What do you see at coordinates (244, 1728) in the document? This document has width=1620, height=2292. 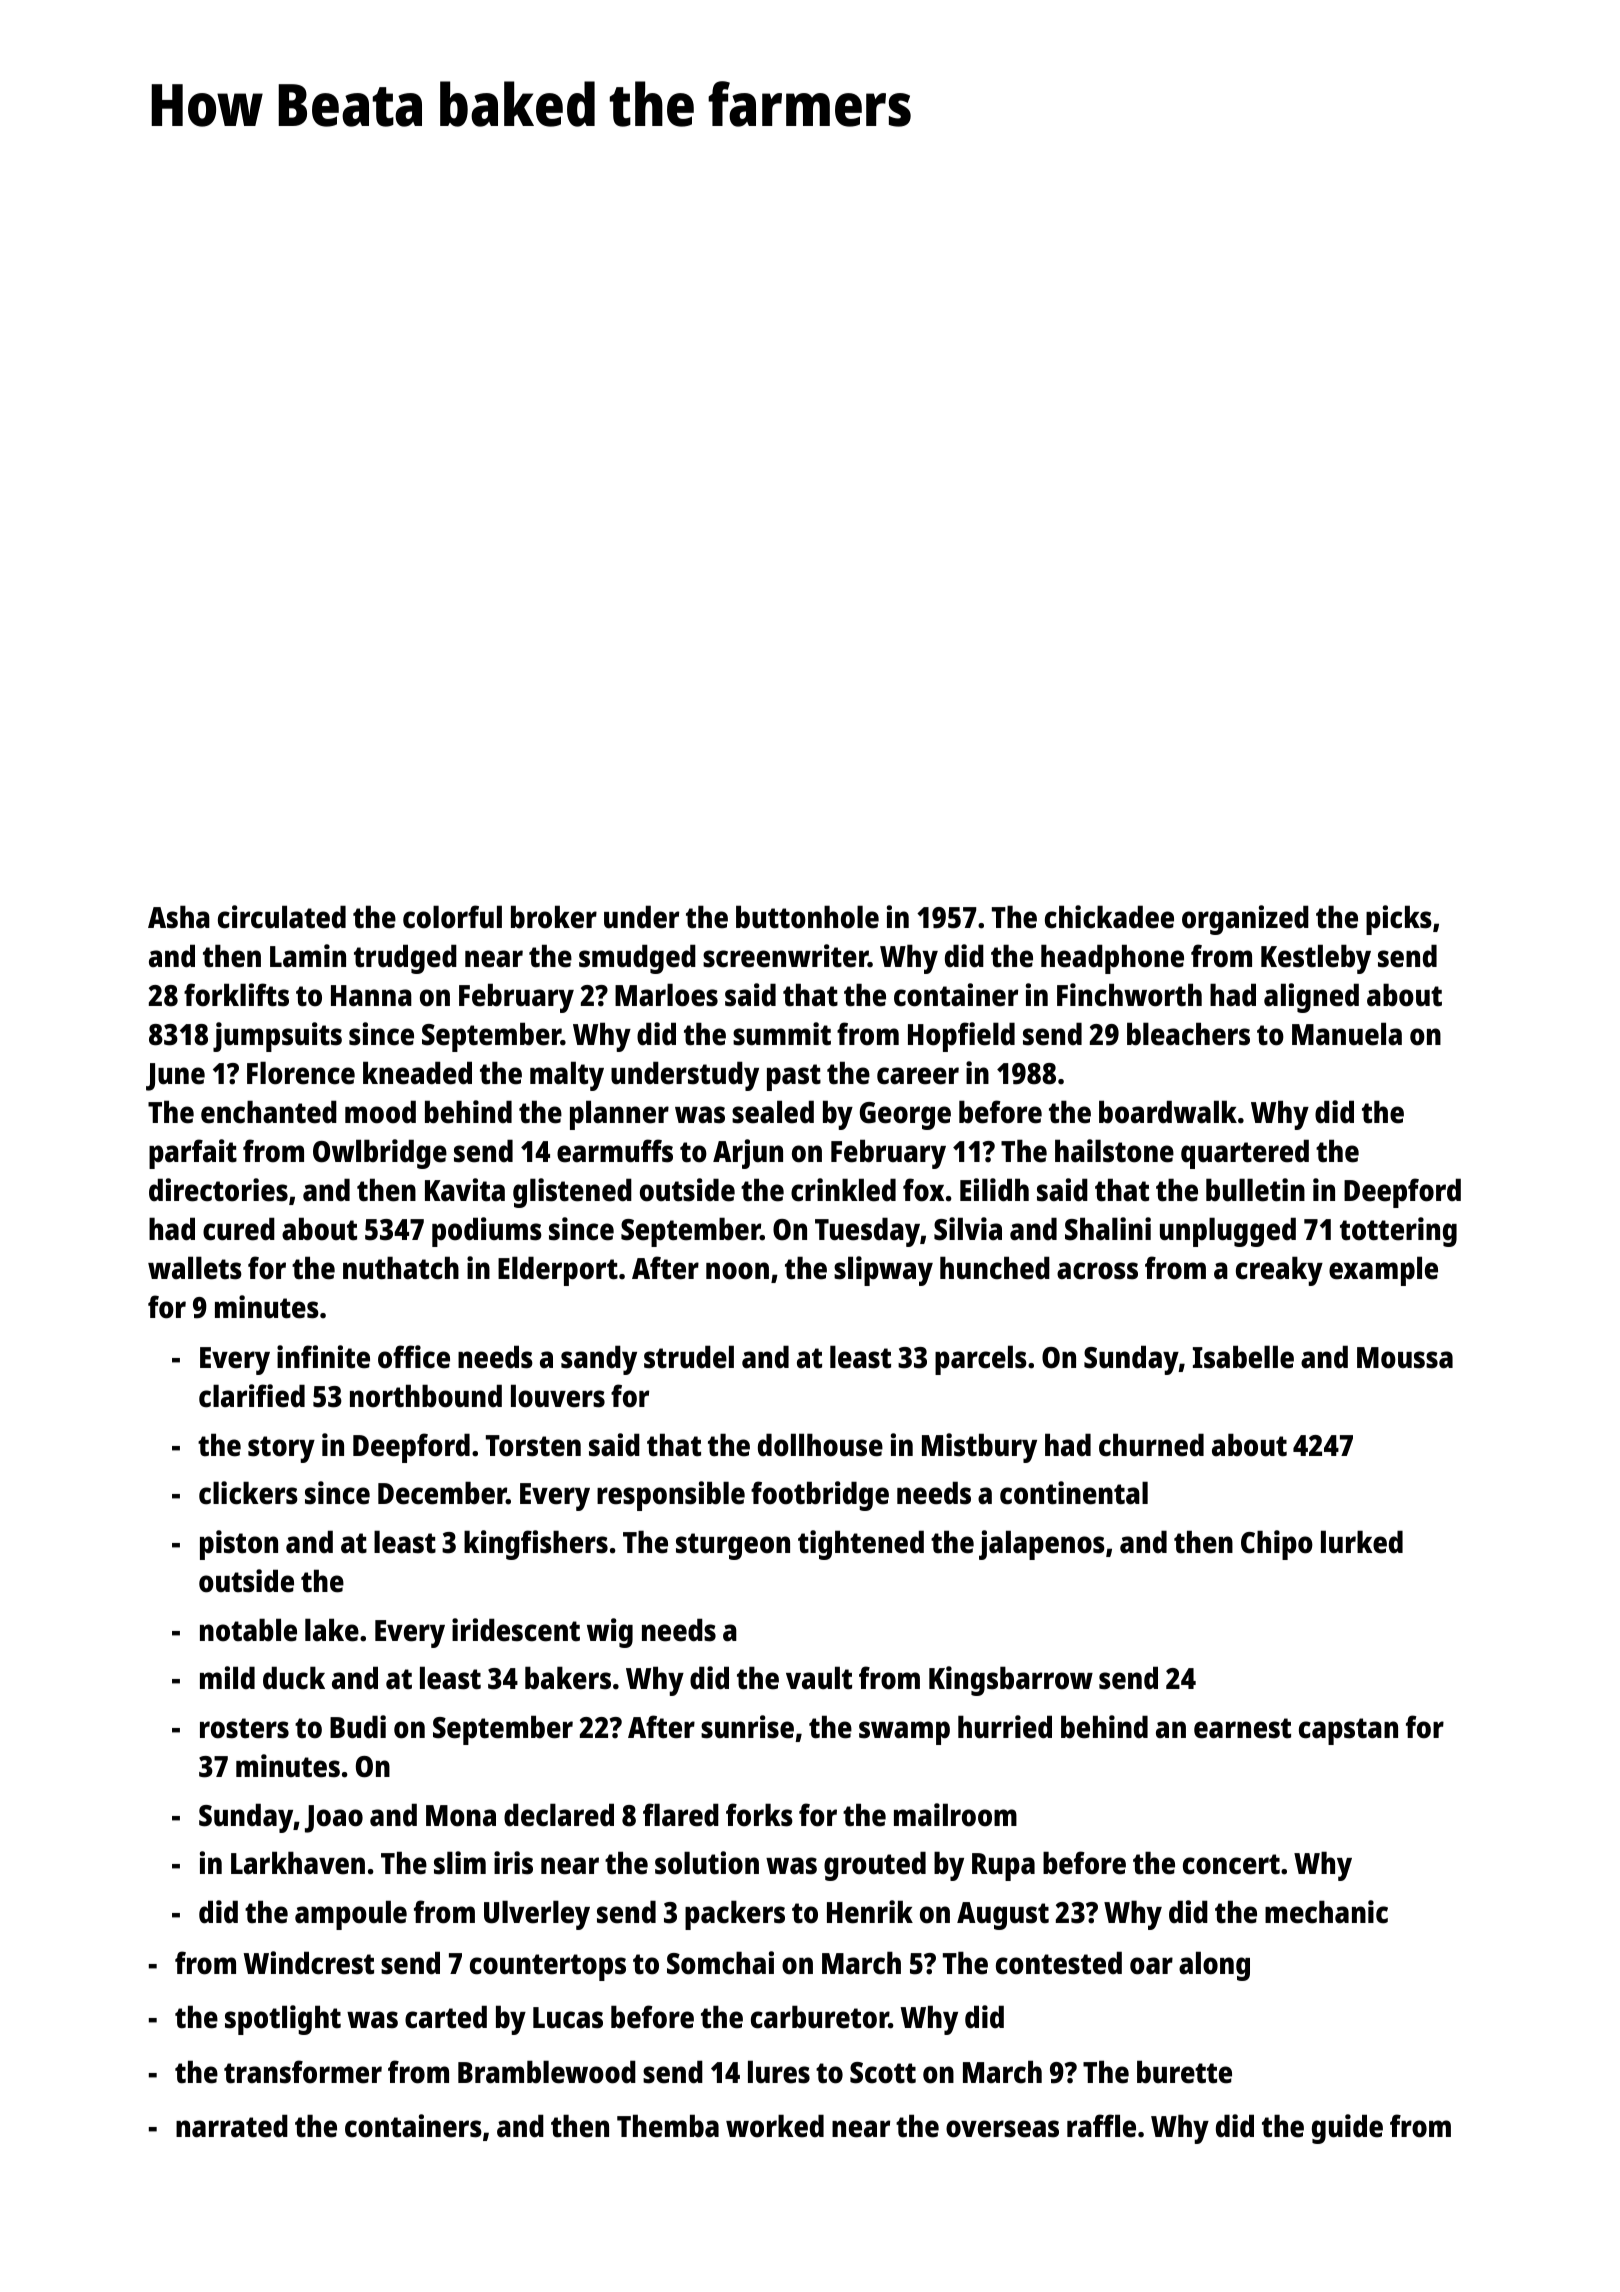 I see `rosters` at bounding box center [244, 1728].
